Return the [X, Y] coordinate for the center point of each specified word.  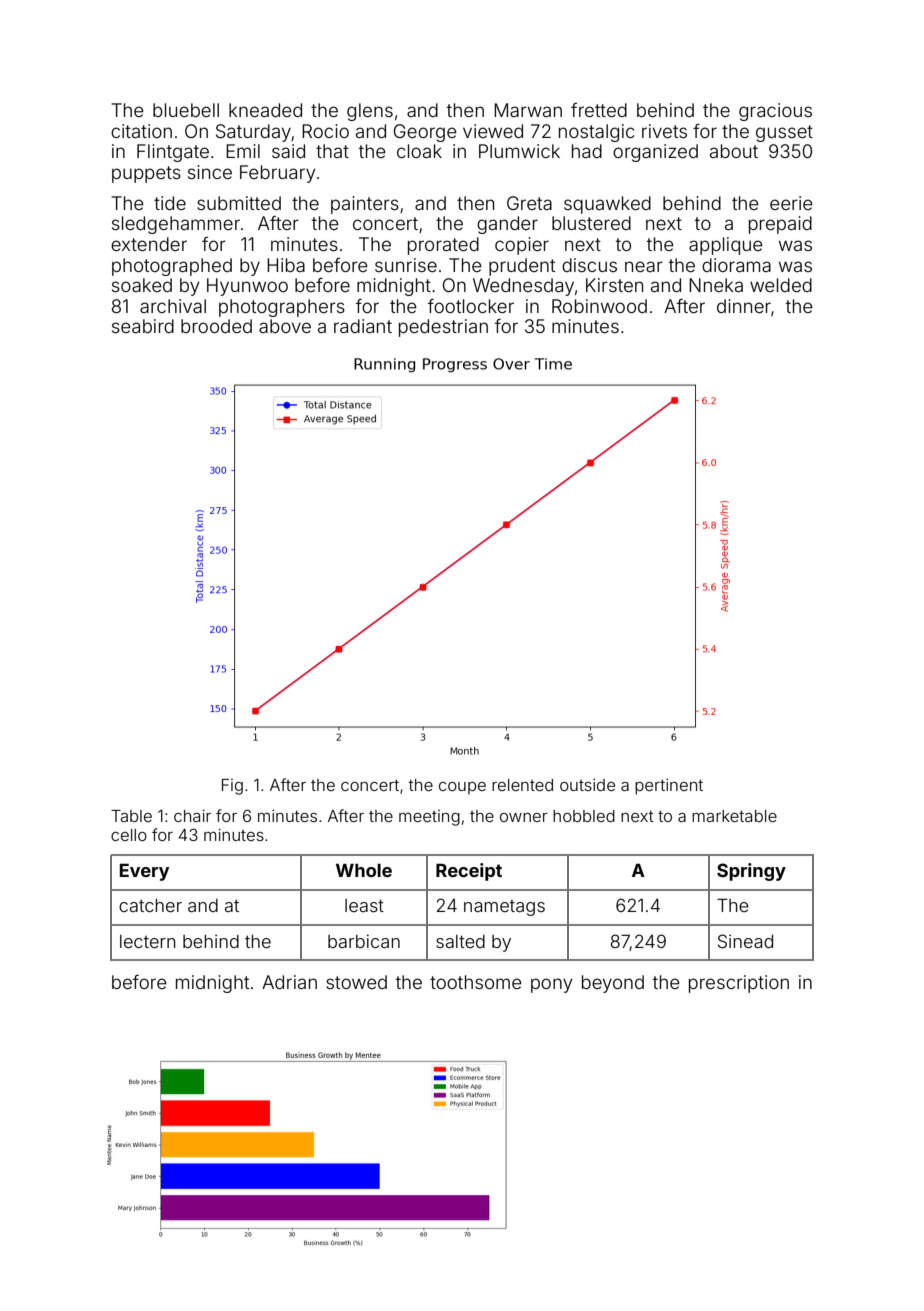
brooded [216, 326]
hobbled [584, 816]
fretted [599, 110]
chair [192, 816]
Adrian [289, 982]
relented [522, 785]
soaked [142, 285]
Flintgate [173, 153]
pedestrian [443, 328]
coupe [462, 788]
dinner [744, 306]
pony [552, 985]
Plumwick [519, 151]
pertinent [669, 787]
